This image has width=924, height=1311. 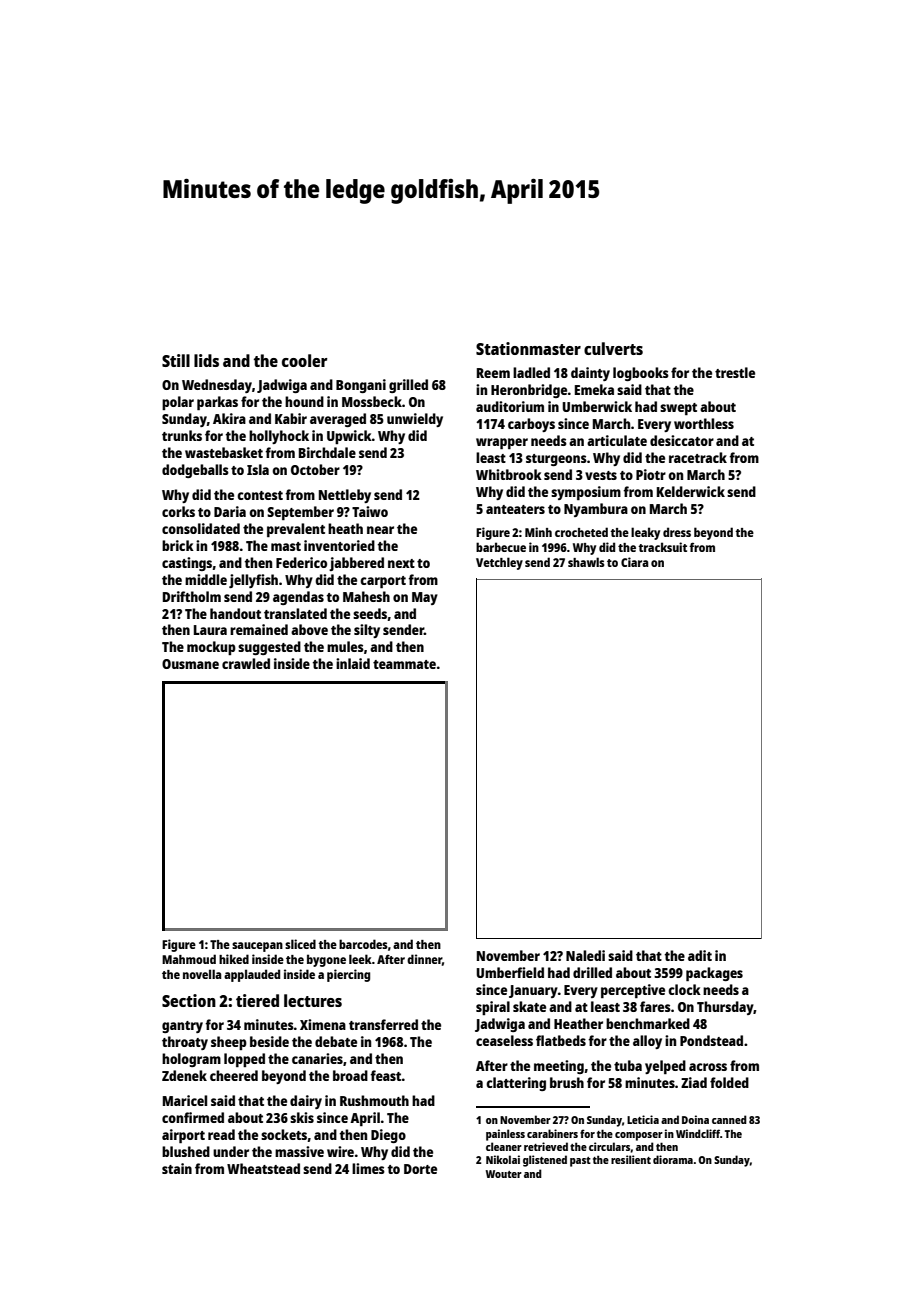 I want to click on packages, so click(x=714, y=974).
